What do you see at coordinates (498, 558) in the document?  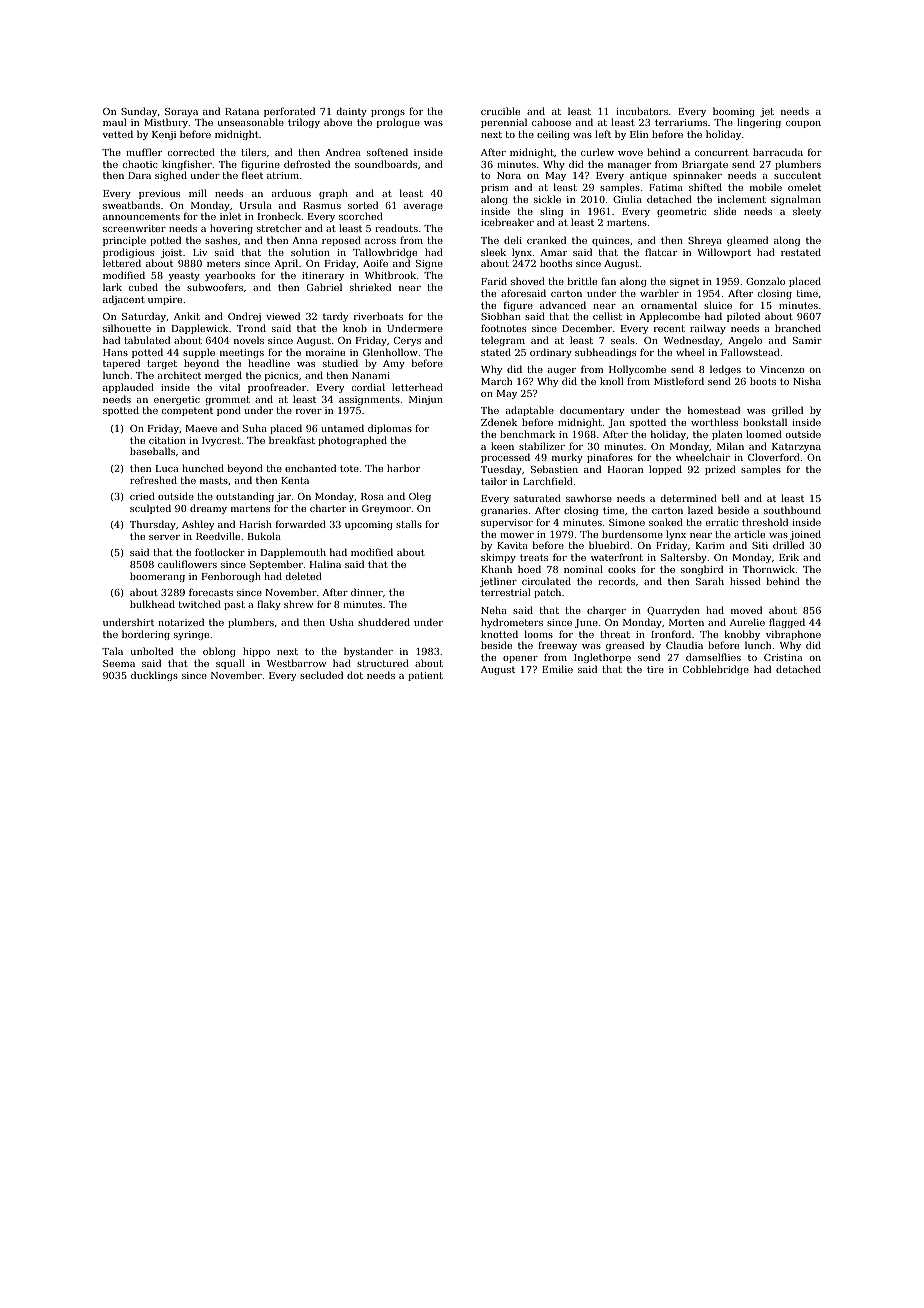 I see `skimpy` at bounding box center [498, 558].
